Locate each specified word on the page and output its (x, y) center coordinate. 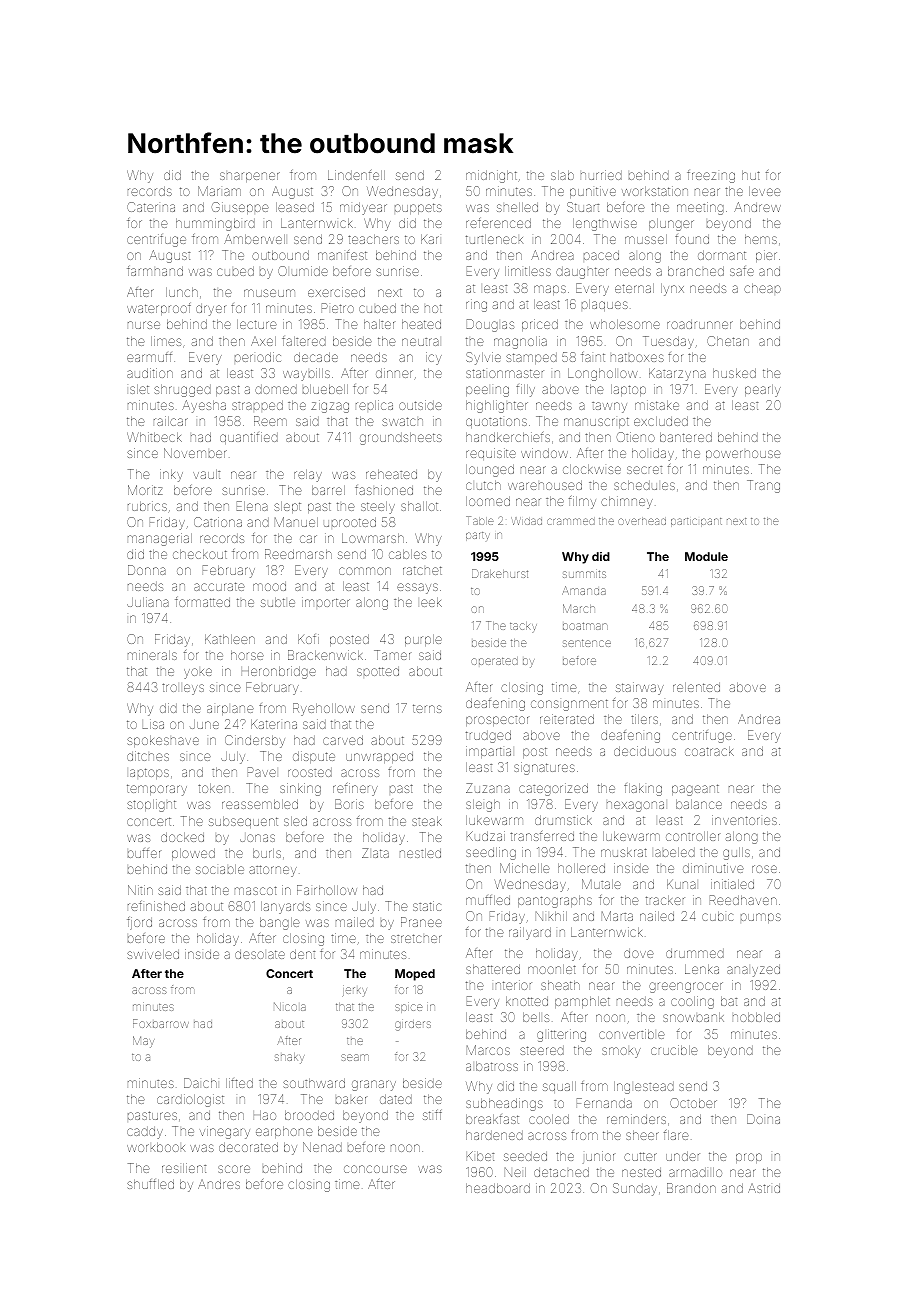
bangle (280, 923)
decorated (248, 1147)
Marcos (488, 1050)
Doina (763, 1119)
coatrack (709, 751)
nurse (144, 325)
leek (431, 602)
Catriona (218, 522)
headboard (498, 1188)
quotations (496, 422)
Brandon (691, 1188)
